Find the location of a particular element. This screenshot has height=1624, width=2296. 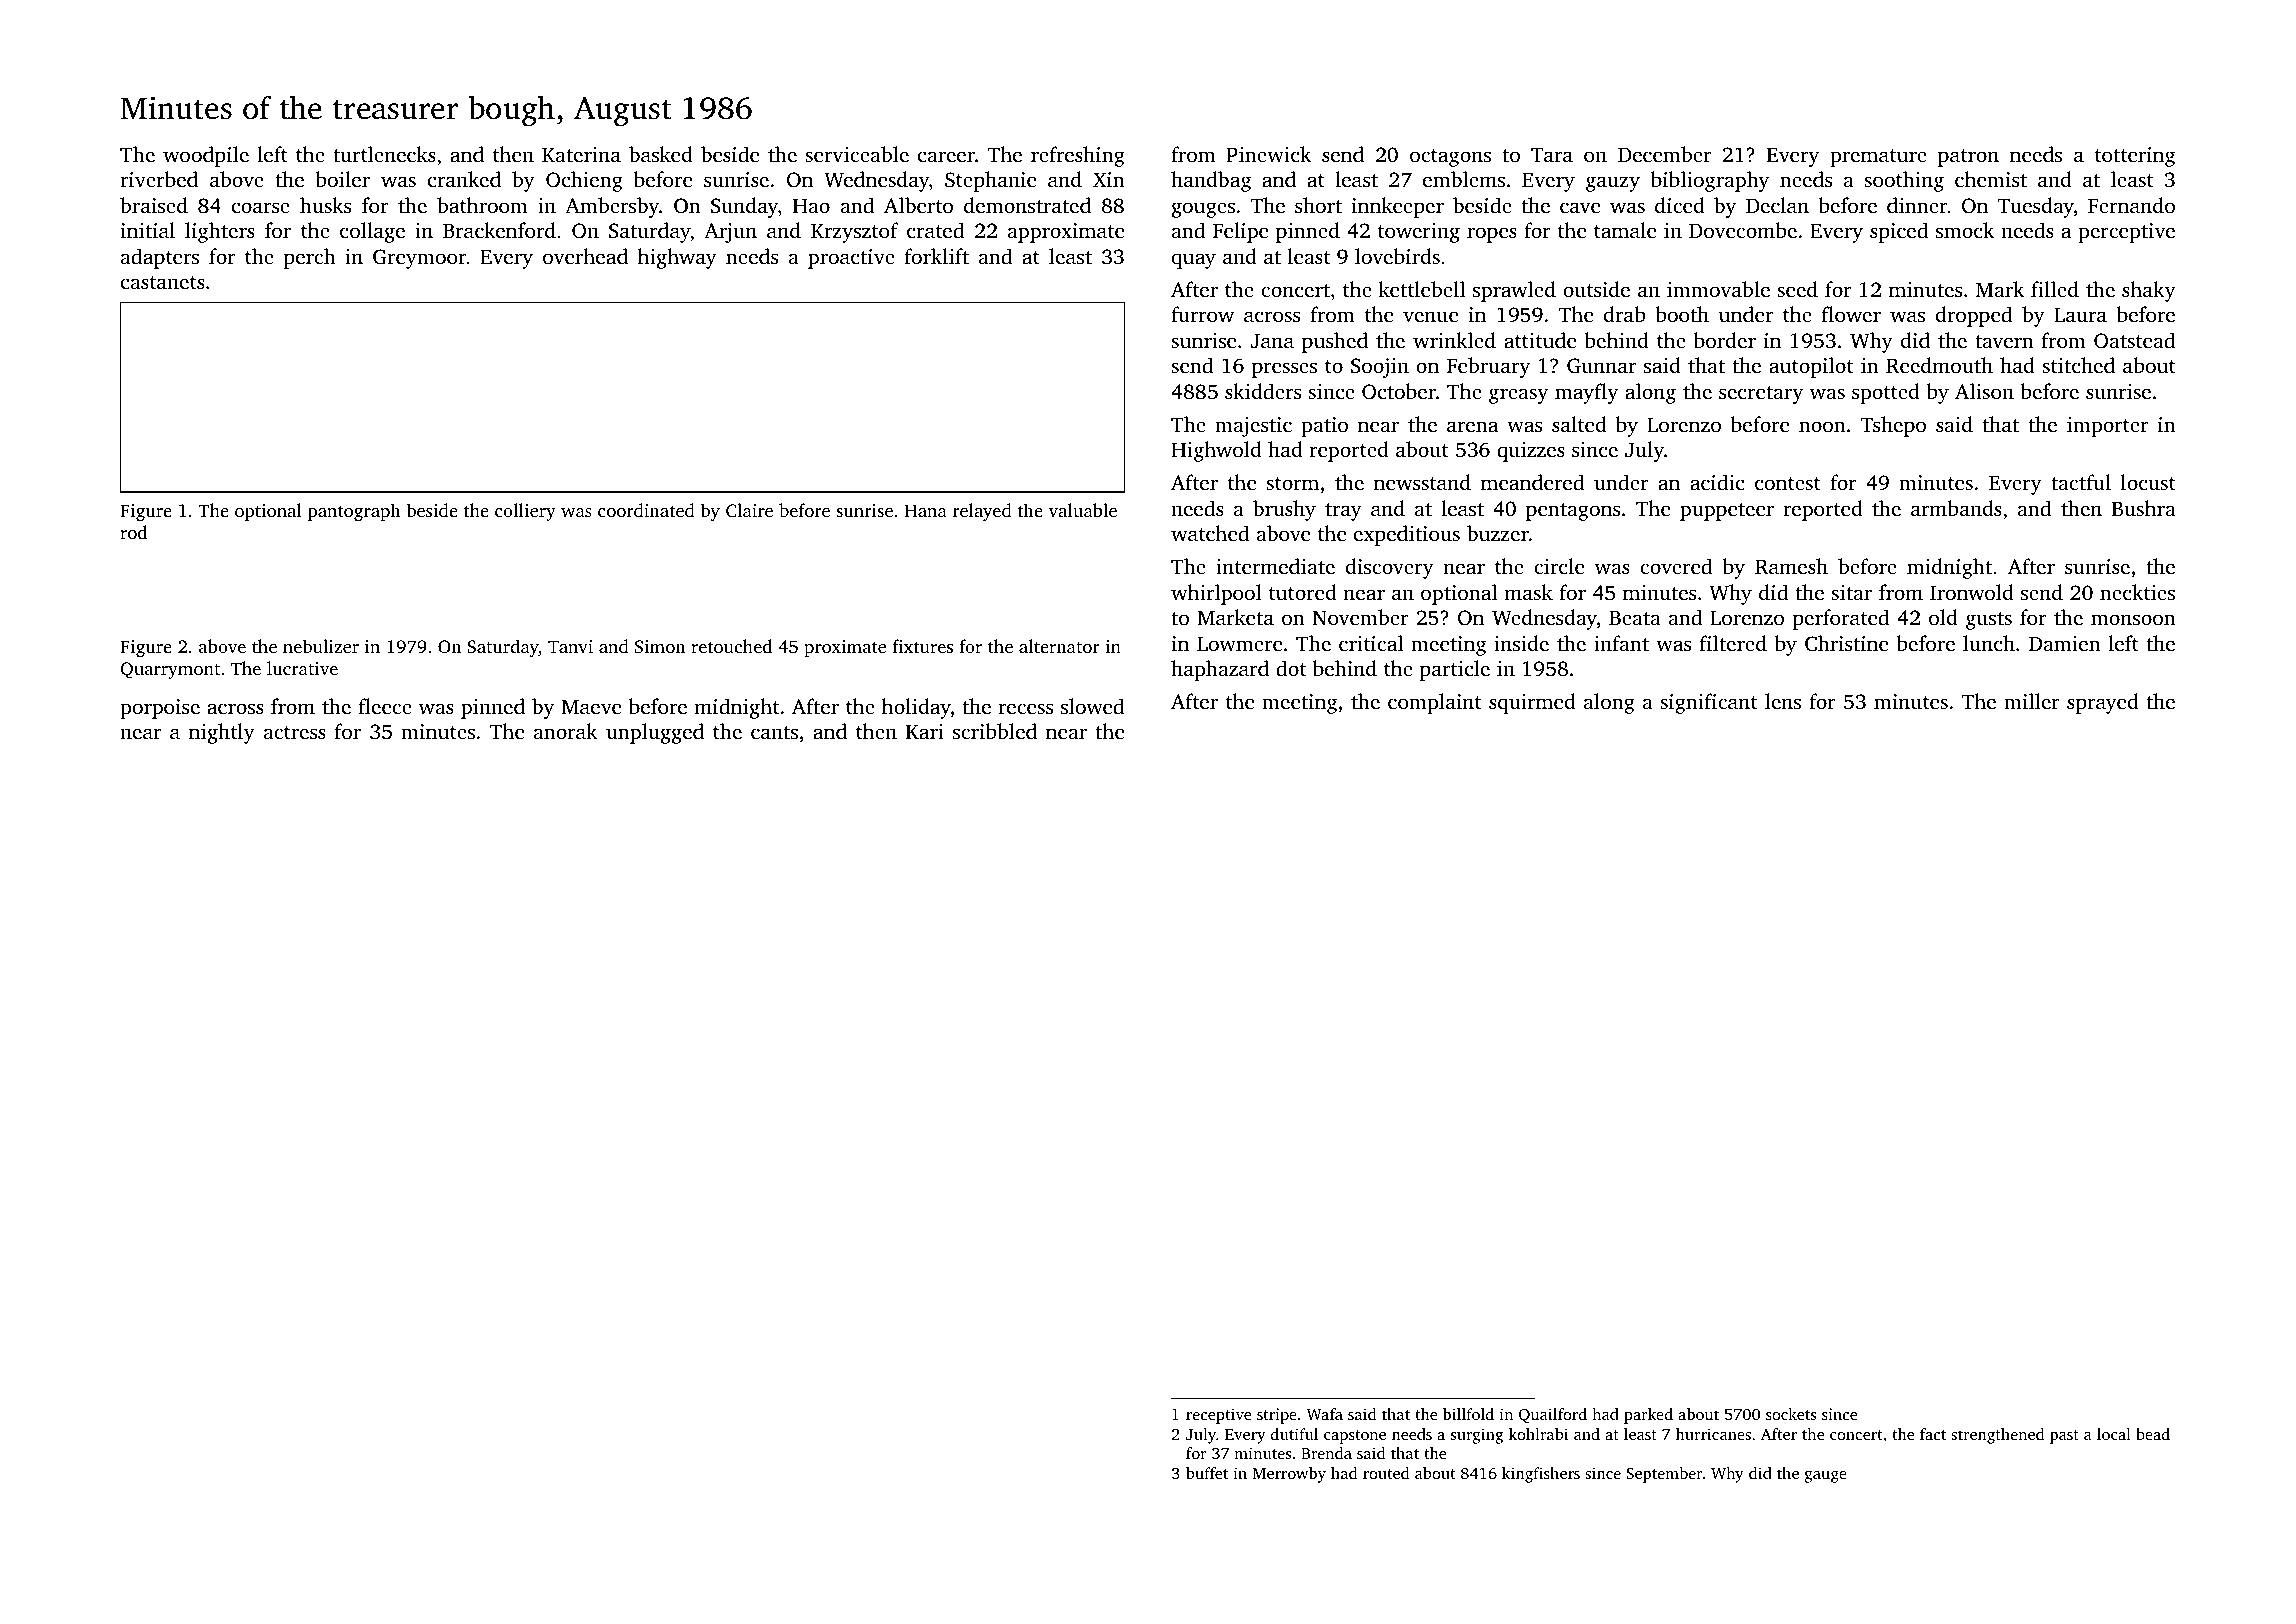

Wafa is located at coordinates (1324, 1414).
